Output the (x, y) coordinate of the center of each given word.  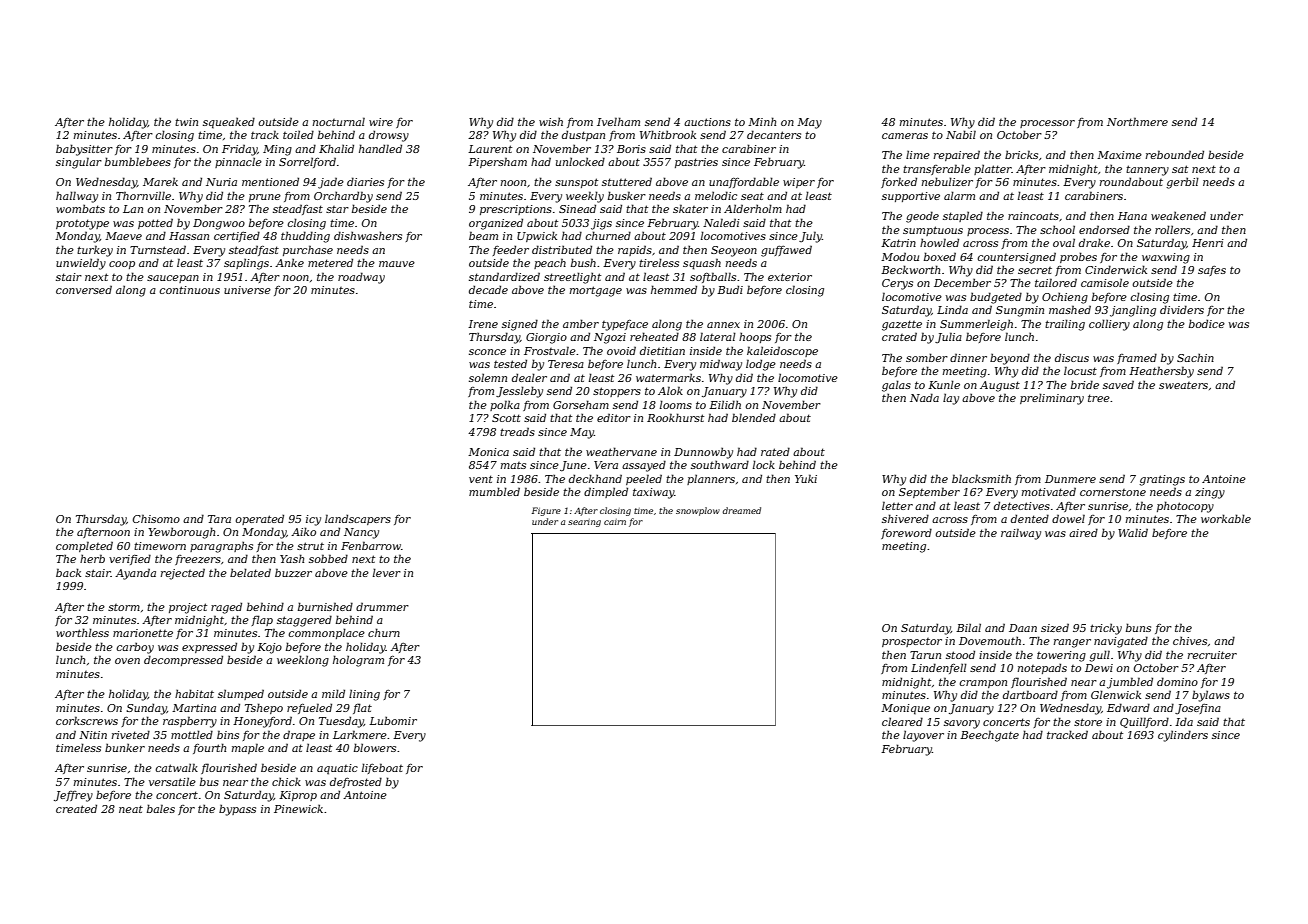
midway (721, 365)
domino (1177, 681)
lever (387, 572)
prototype (82, 224)
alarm (959, 195)
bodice (1207, 323)
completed (84, 546)
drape (299, 735)
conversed (84, 289)
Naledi (721, 222)
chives (1190, 640)
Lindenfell (939, 668)
